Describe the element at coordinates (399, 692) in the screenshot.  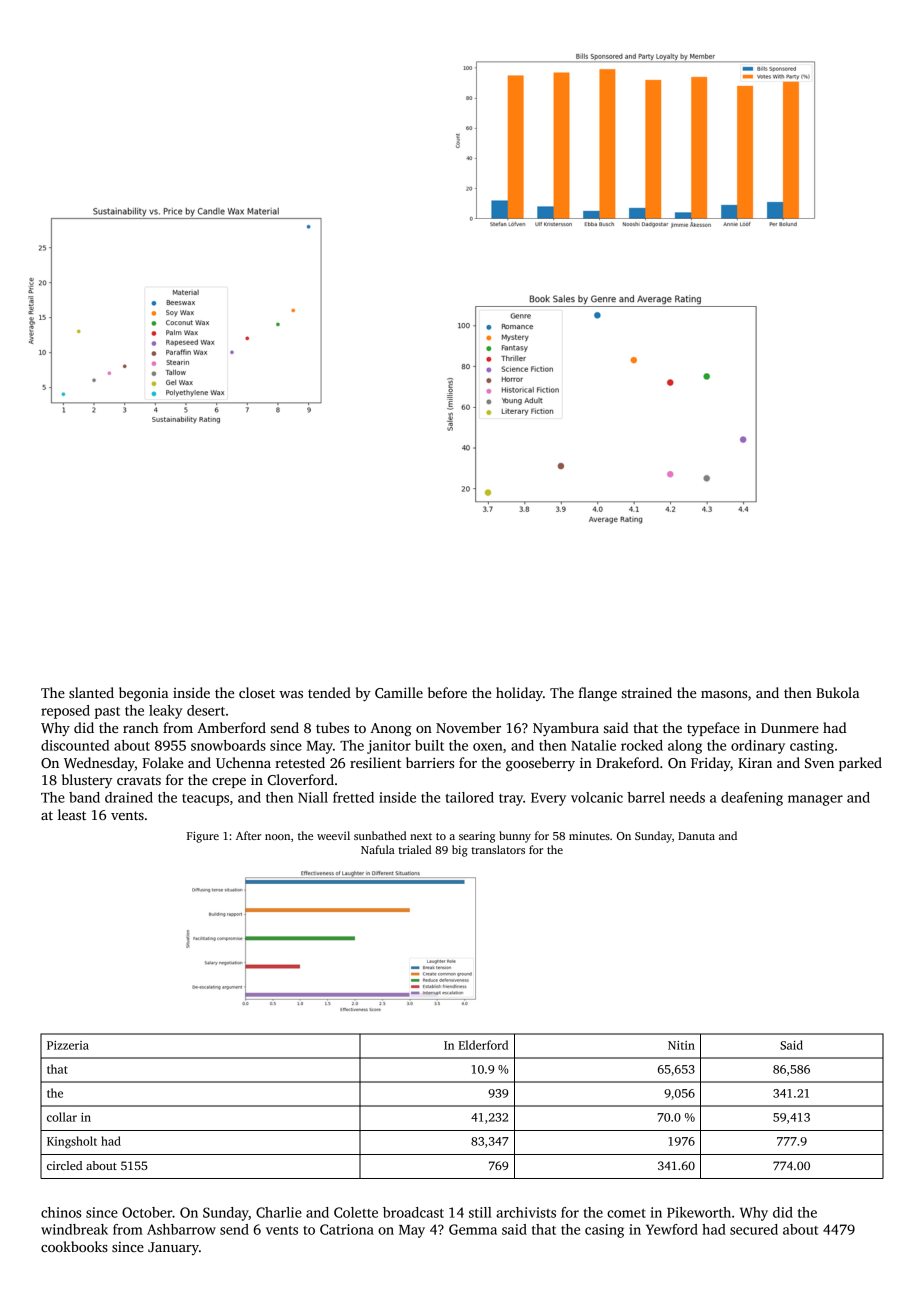
I see `Camille` at that location.
